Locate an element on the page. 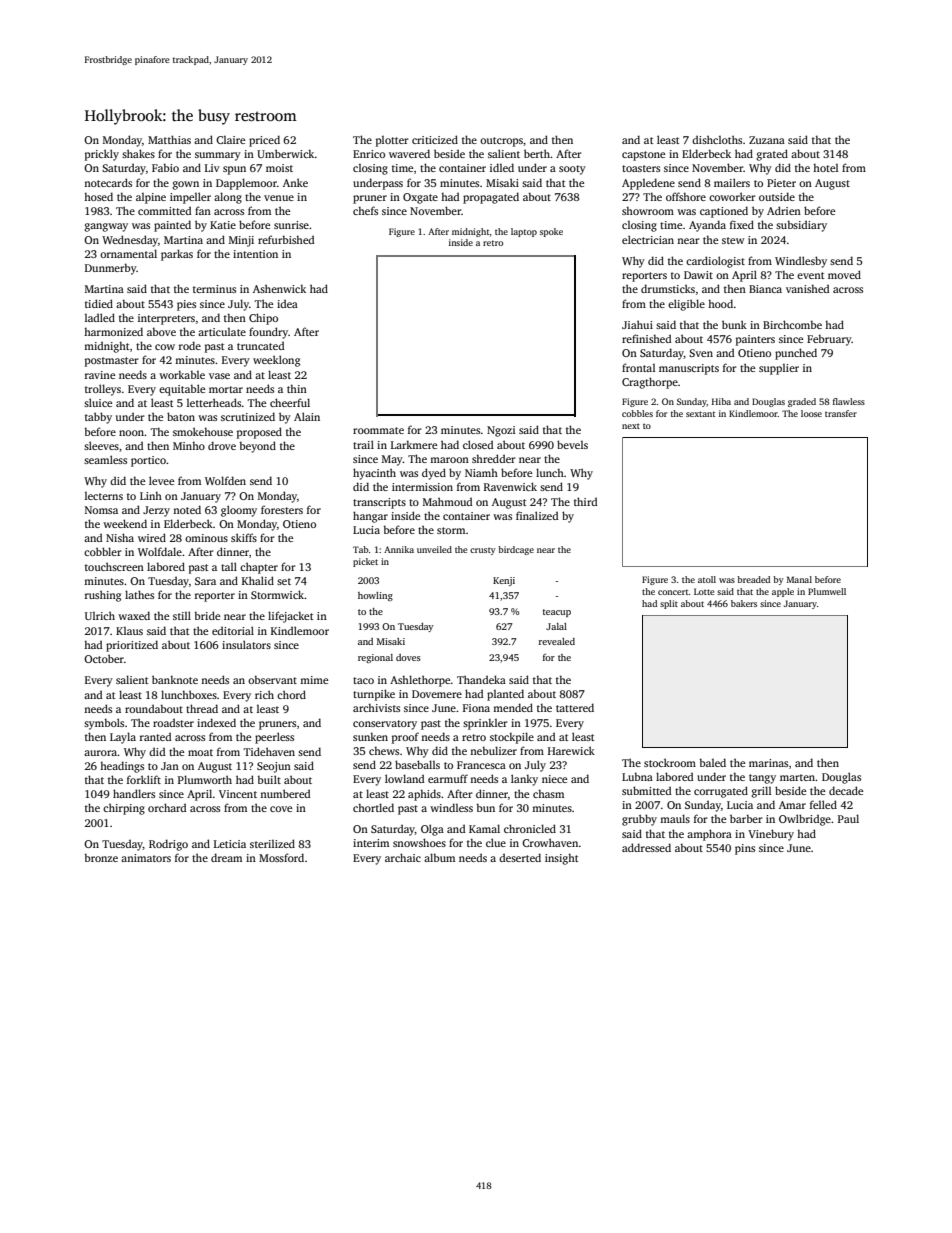 The width and height of the image is (952, 1233). criticized is located at coordinates (435, 139).
